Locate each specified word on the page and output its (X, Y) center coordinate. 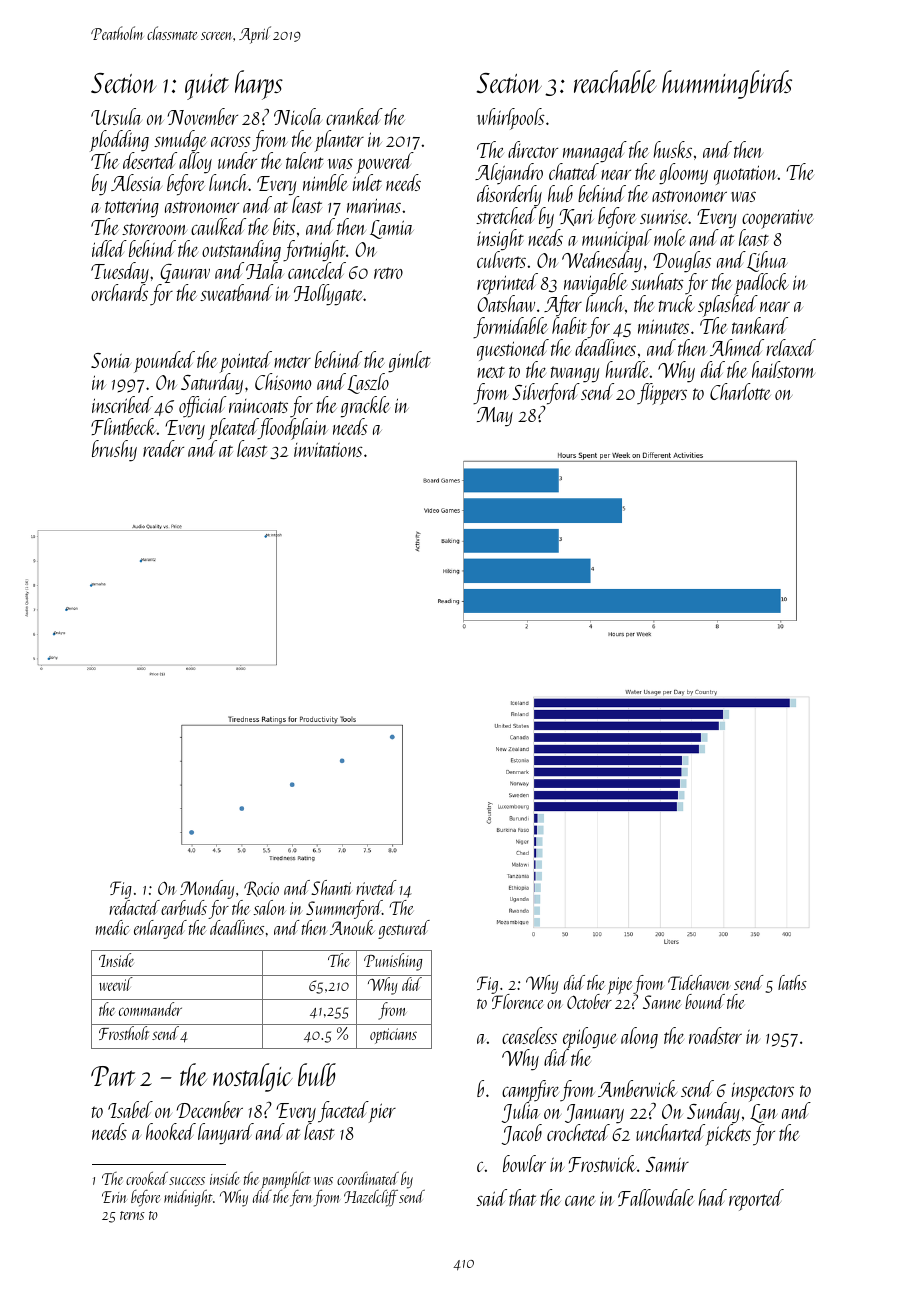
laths (792, 982)
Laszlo (368, 384)
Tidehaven (698, 982)
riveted (376, 887)
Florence (517, 1001)
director (533, 149)
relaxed (791, 347)
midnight (188, 1198)
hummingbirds (727, 84)
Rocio (261, 889)
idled (109, 248)
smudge (180, 141)
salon (269, 907)
